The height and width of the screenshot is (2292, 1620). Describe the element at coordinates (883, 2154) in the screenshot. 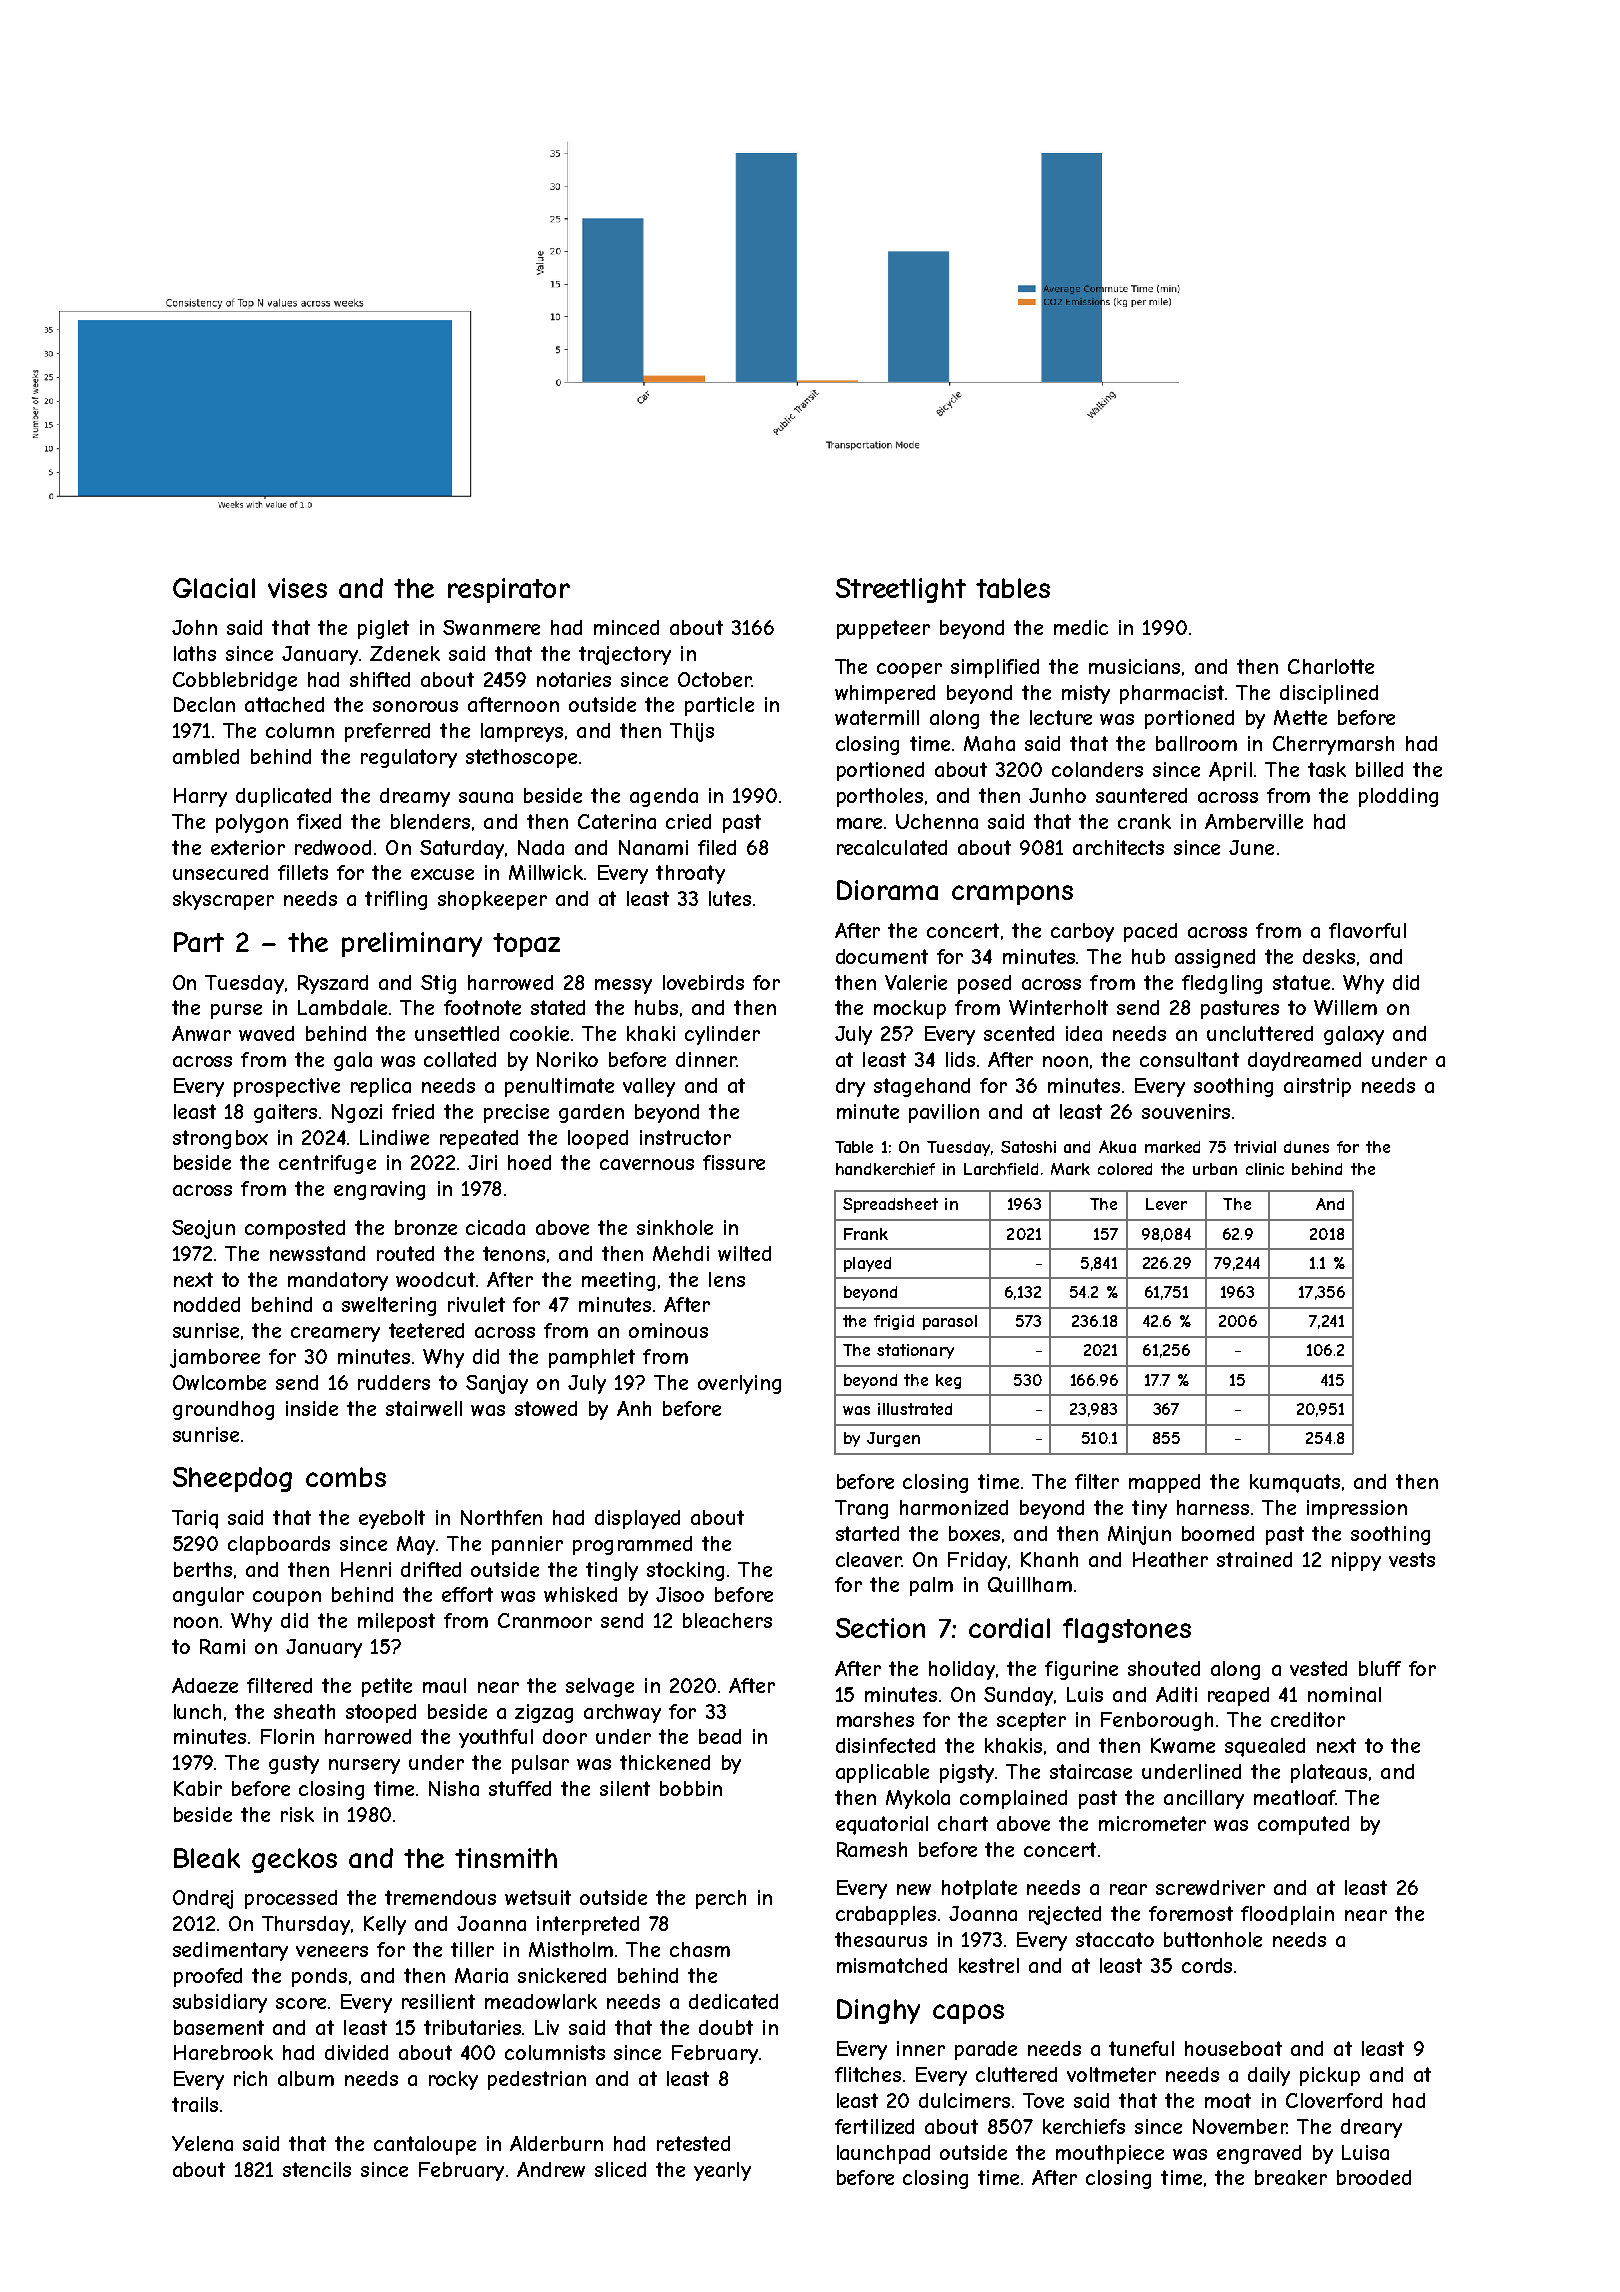

I see `launchpad` at that location.
